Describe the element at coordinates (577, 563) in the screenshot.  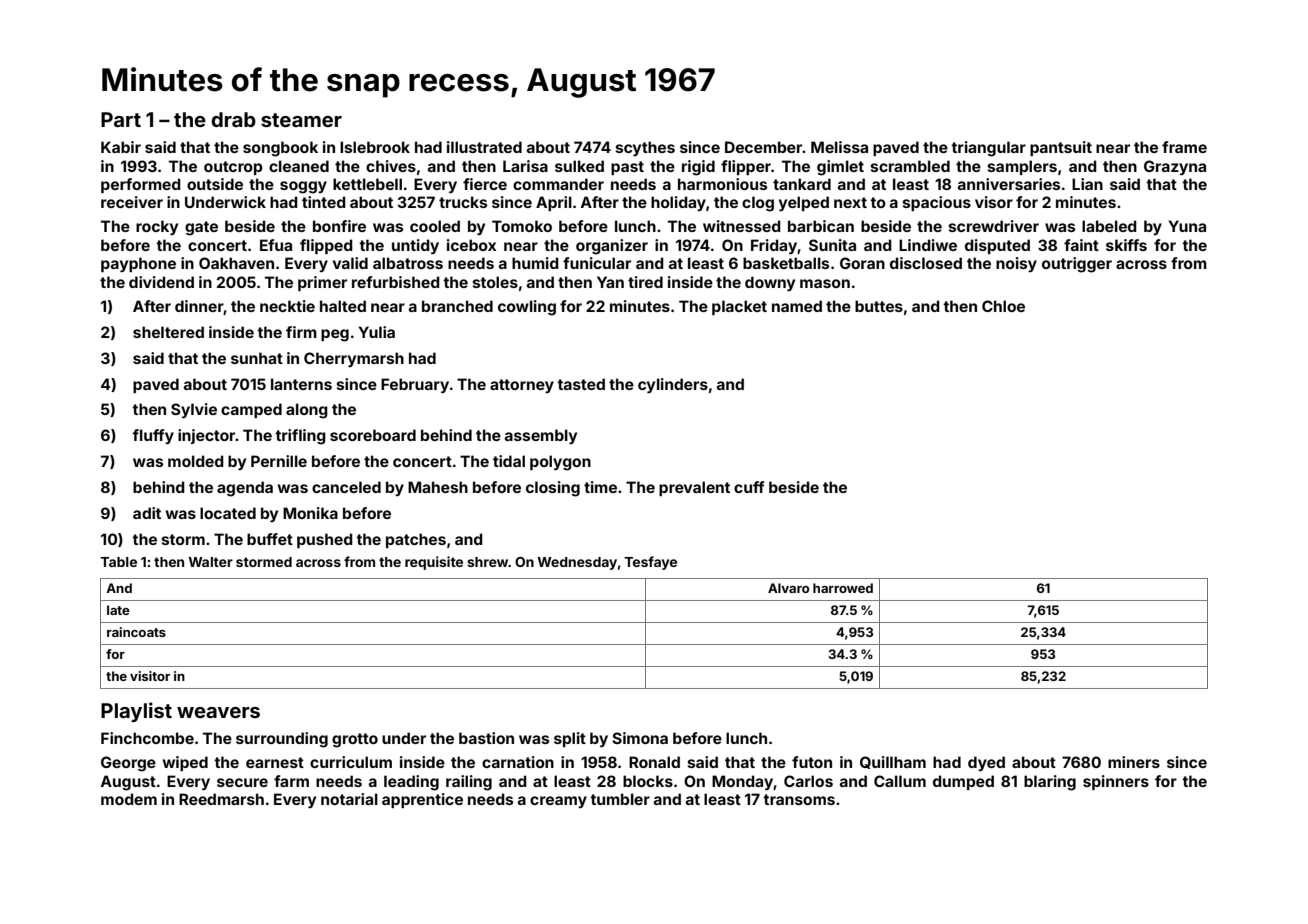
I see `Wednesday` at that location.
